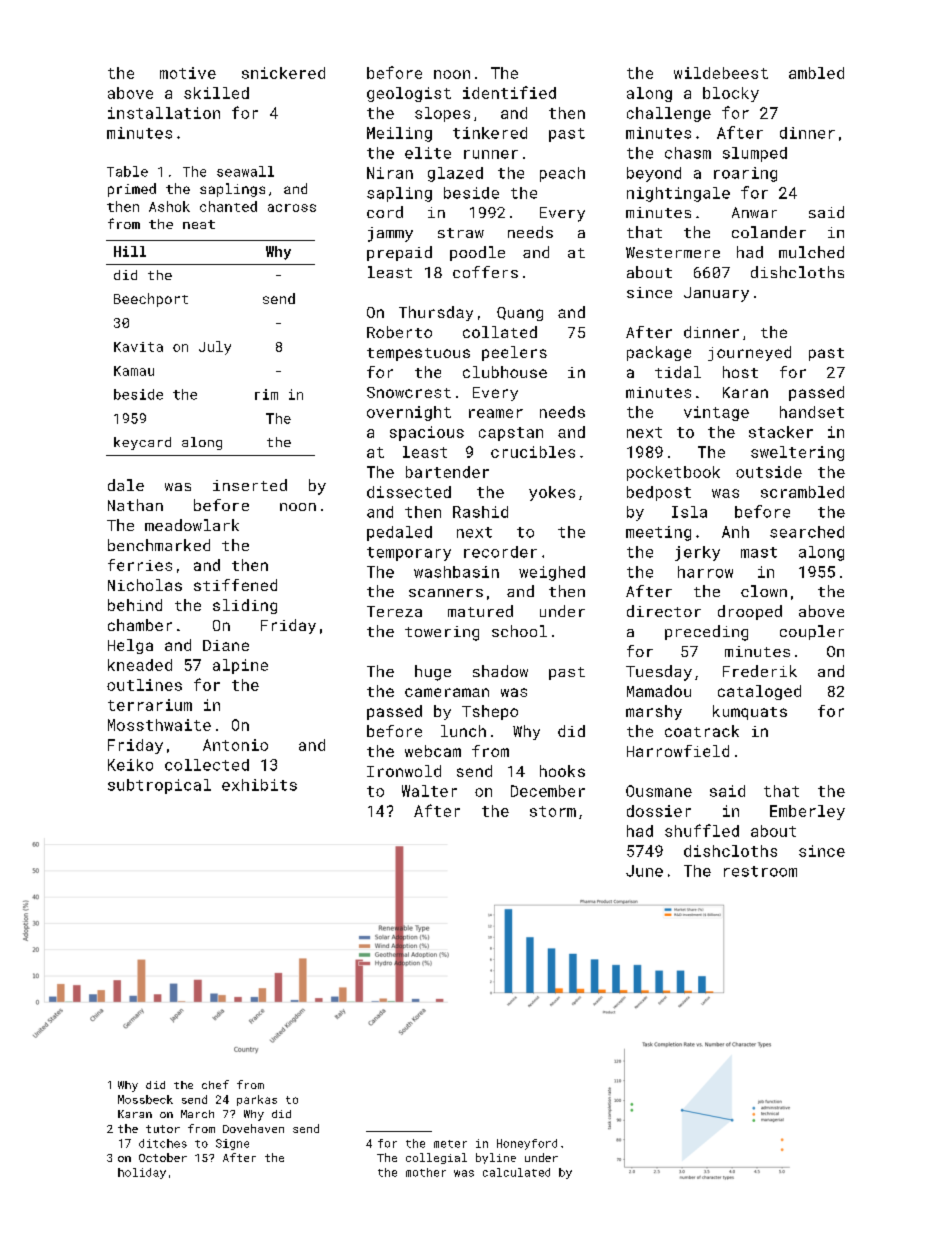  I want to click on Table, so click(127, 171).
